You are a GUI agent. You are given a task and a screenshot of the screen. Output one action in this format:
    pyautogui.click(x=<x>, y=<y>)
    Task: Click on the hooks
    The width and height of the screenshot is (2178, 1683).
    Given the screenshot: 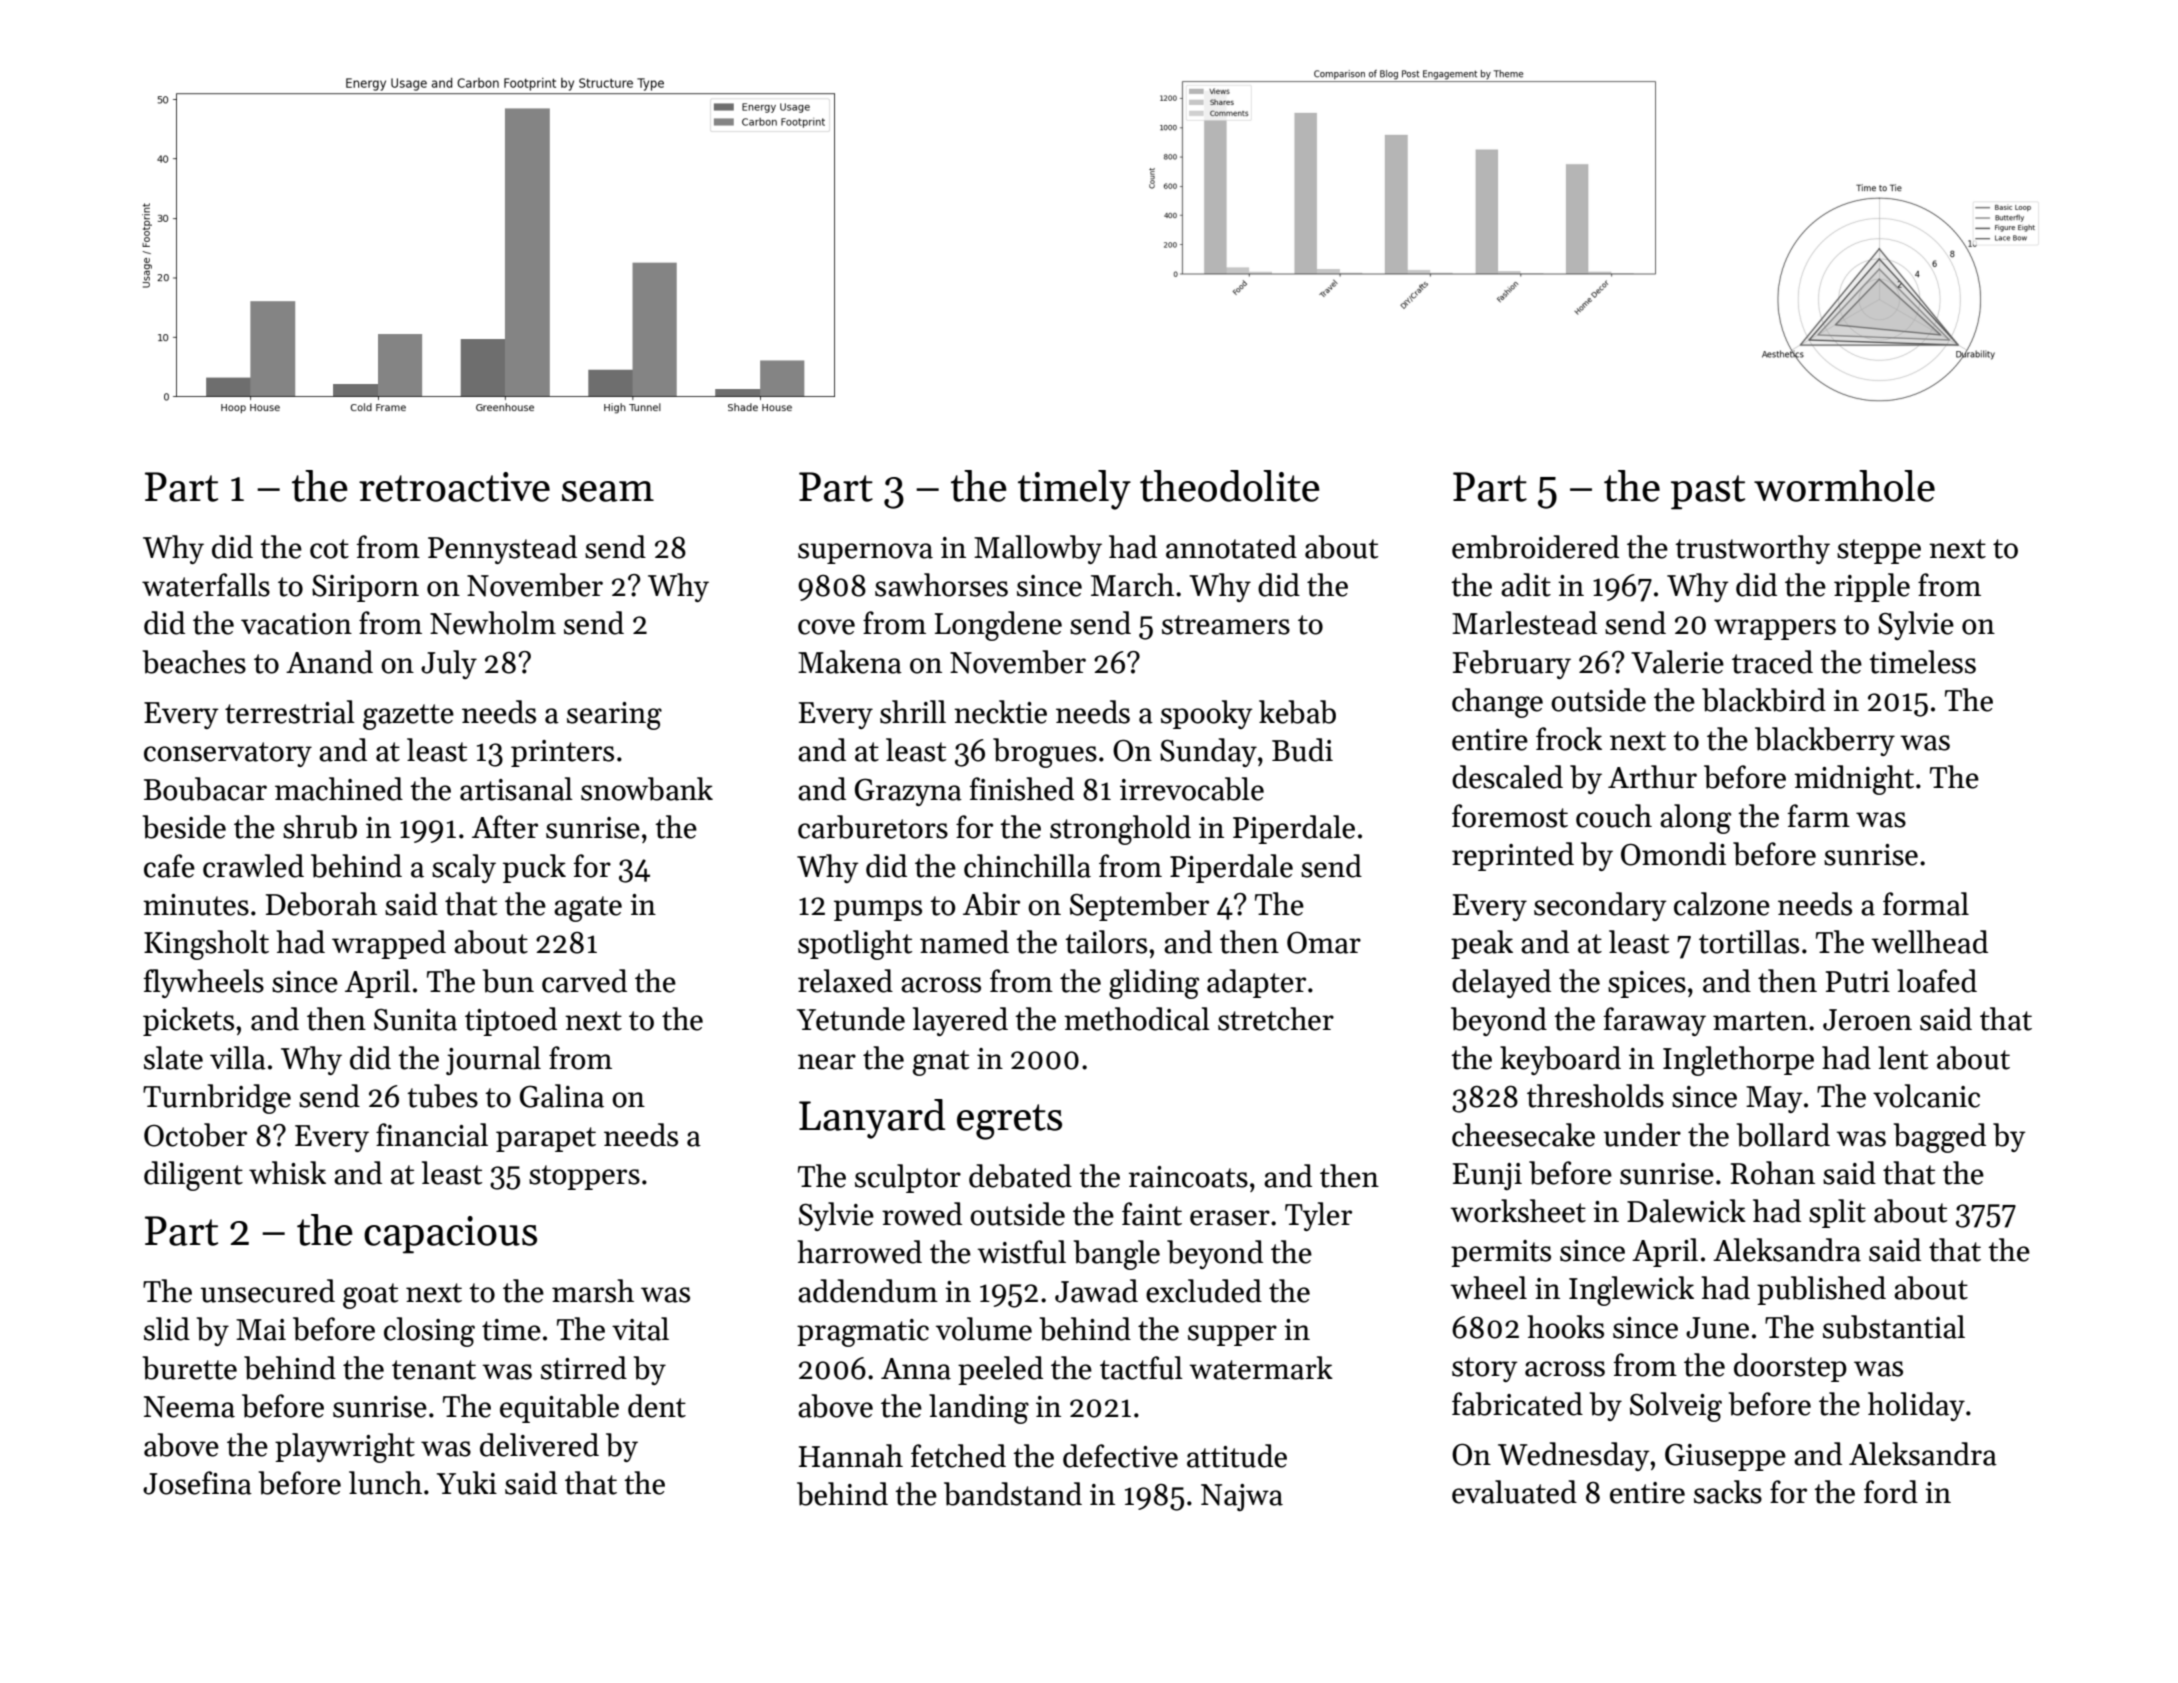 What is the action you would take?
    pyautogui.click(x=1565, y=1327)
